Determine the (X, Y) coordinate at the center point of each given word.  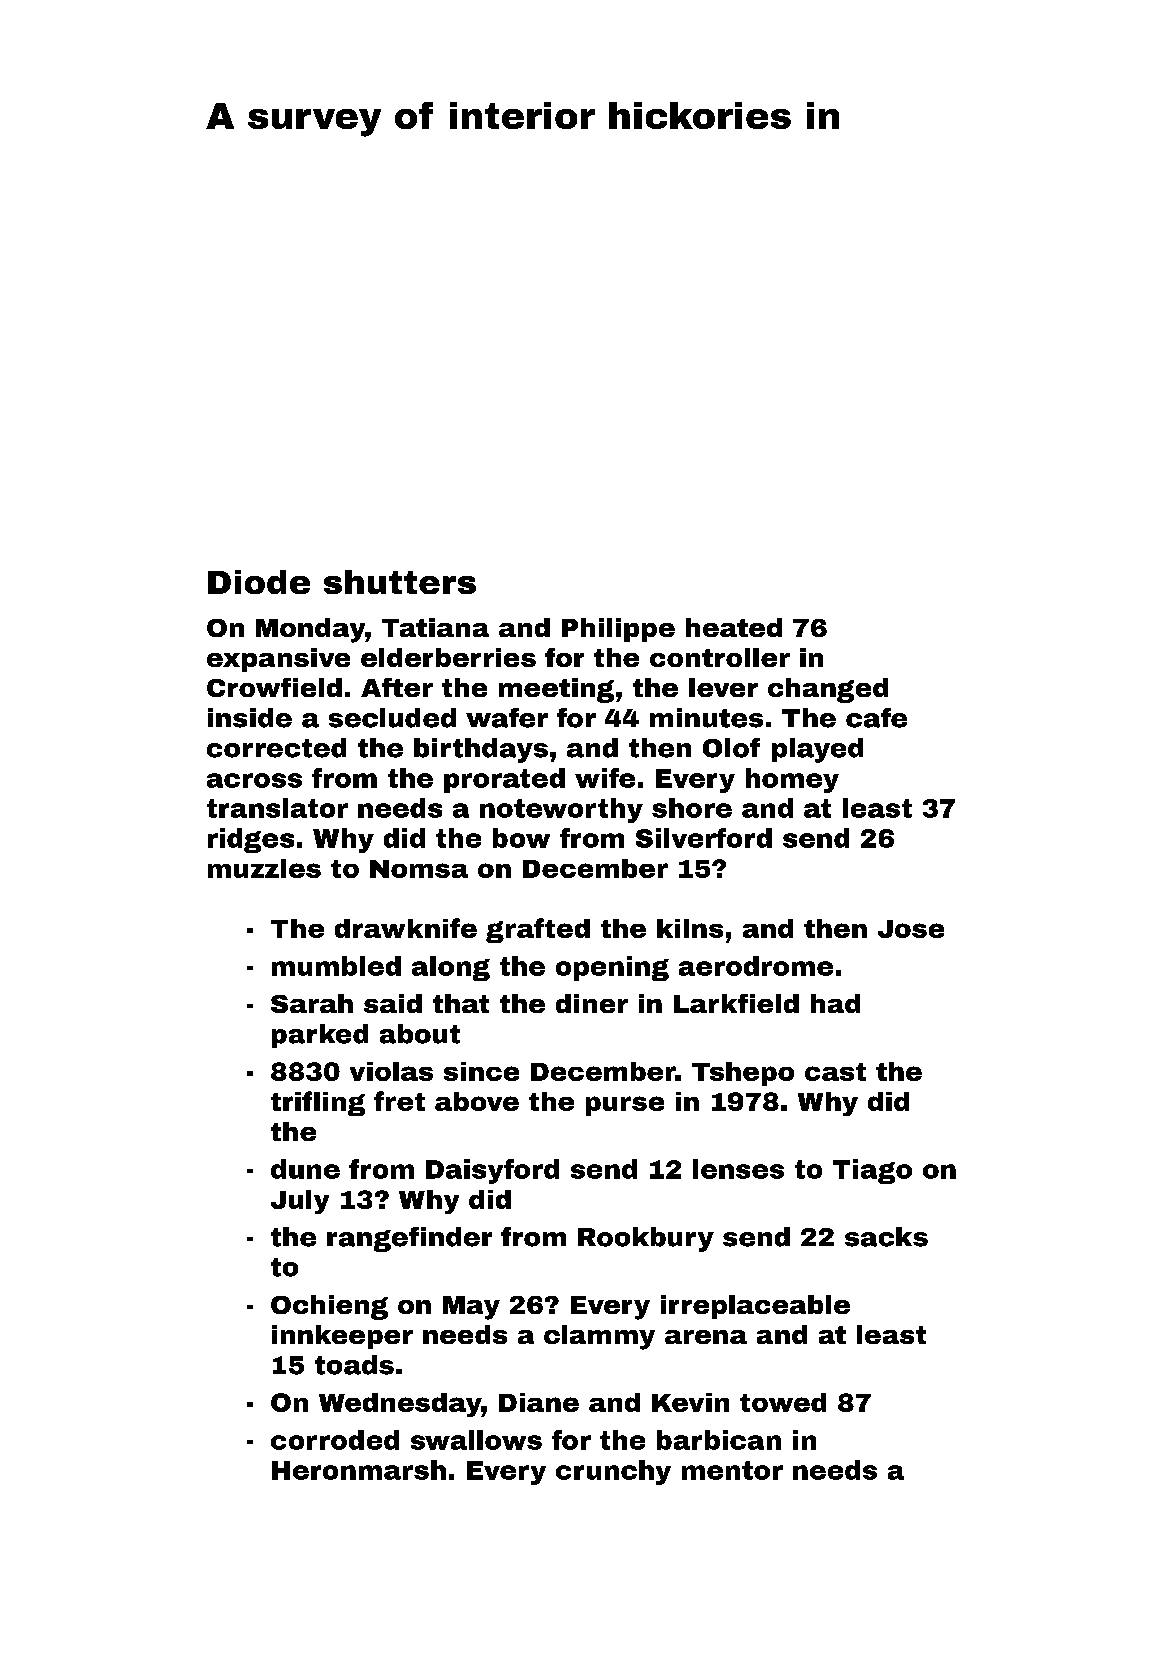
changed (828, 690)
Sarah (312, 1003)
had (835, 1003)
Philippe (618, 630)
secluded (392, 718)
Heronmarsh (359, 1470)
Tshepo (743, 1074)
